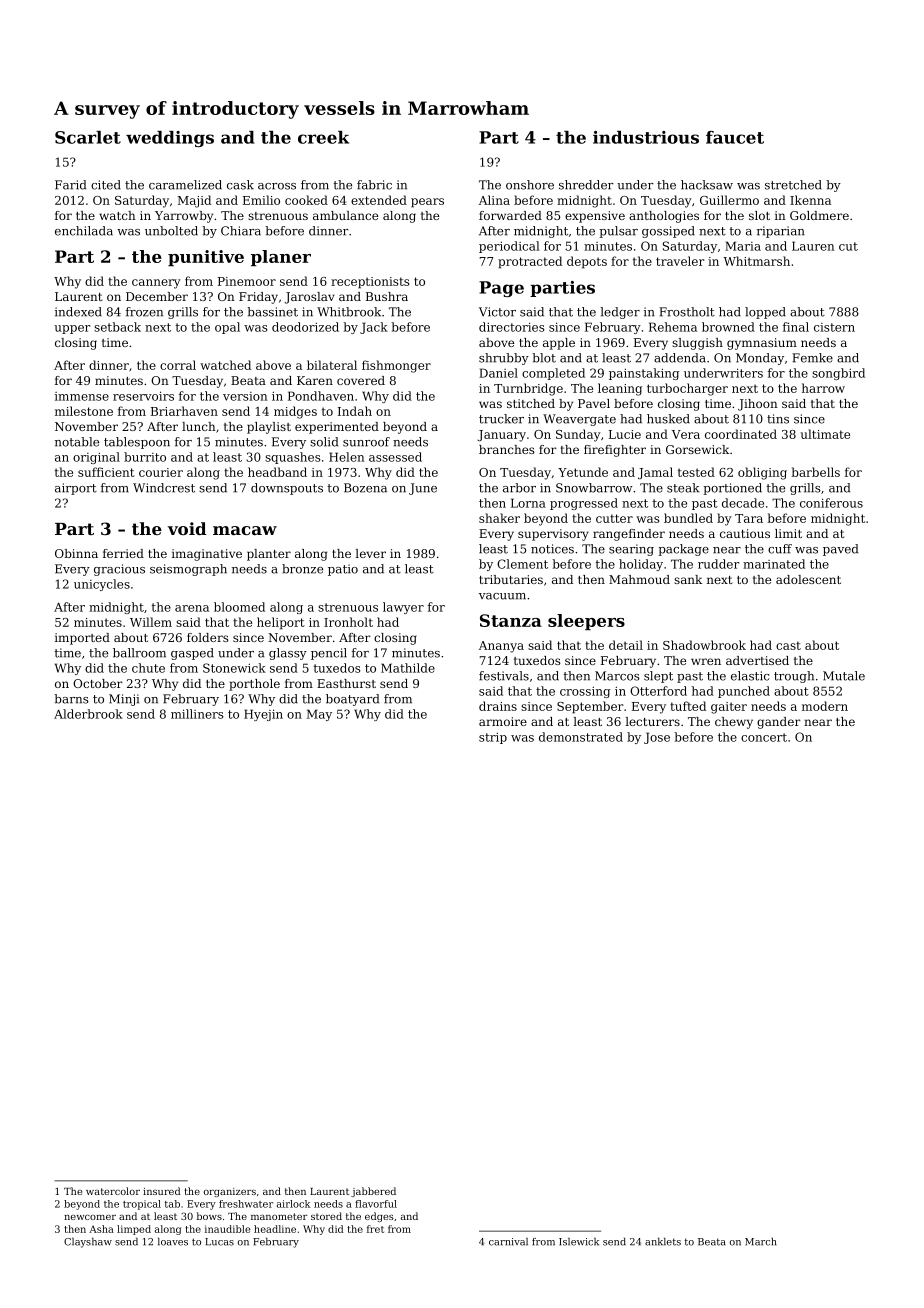 Image resolution: width=924 pixels, height=1308 pixels. Describe the element at coordinates (387, 296) in the screenshot. I see `Bushra` at that location.
